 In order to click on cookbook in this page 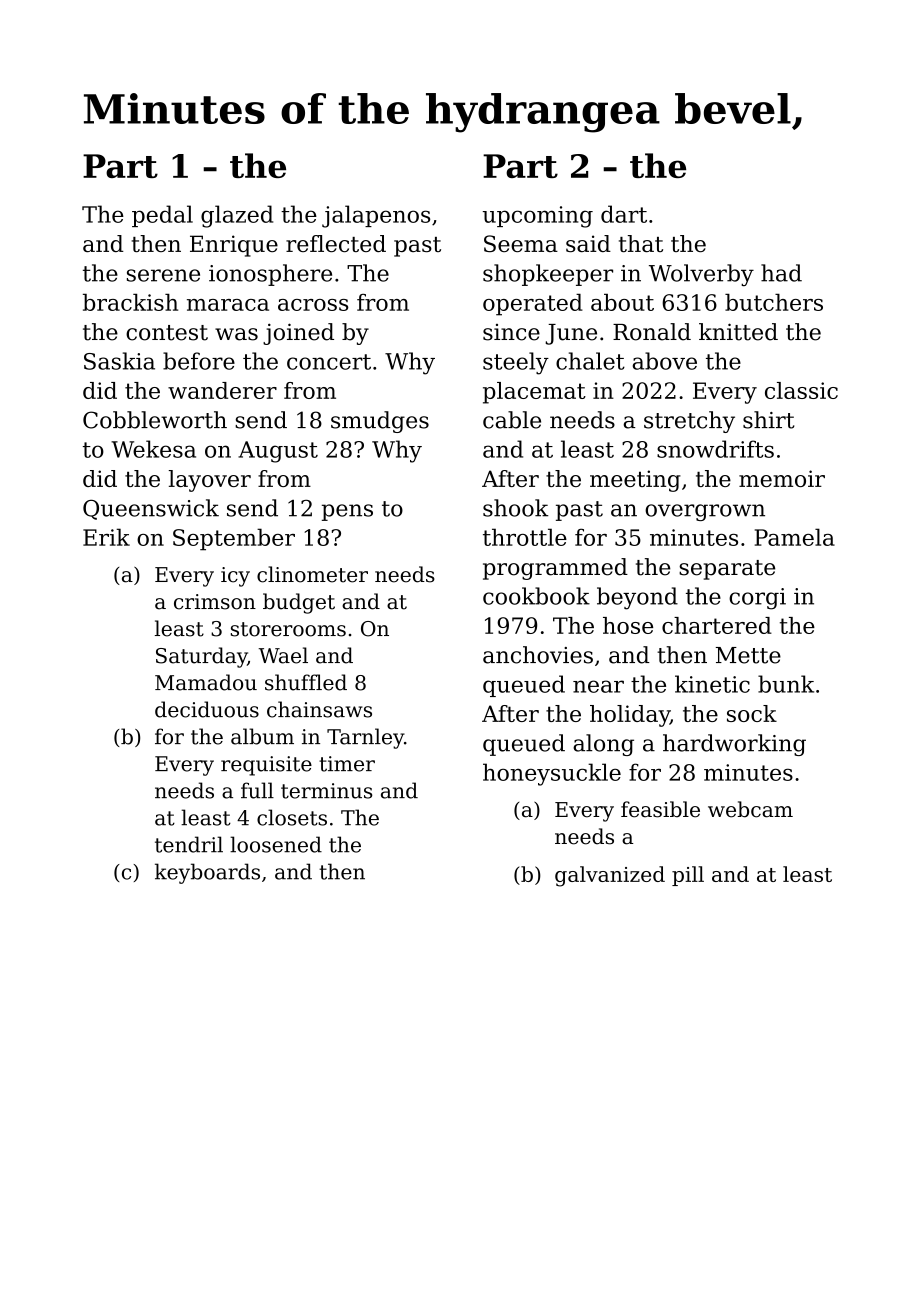, I will do `click(536, 596)`.
